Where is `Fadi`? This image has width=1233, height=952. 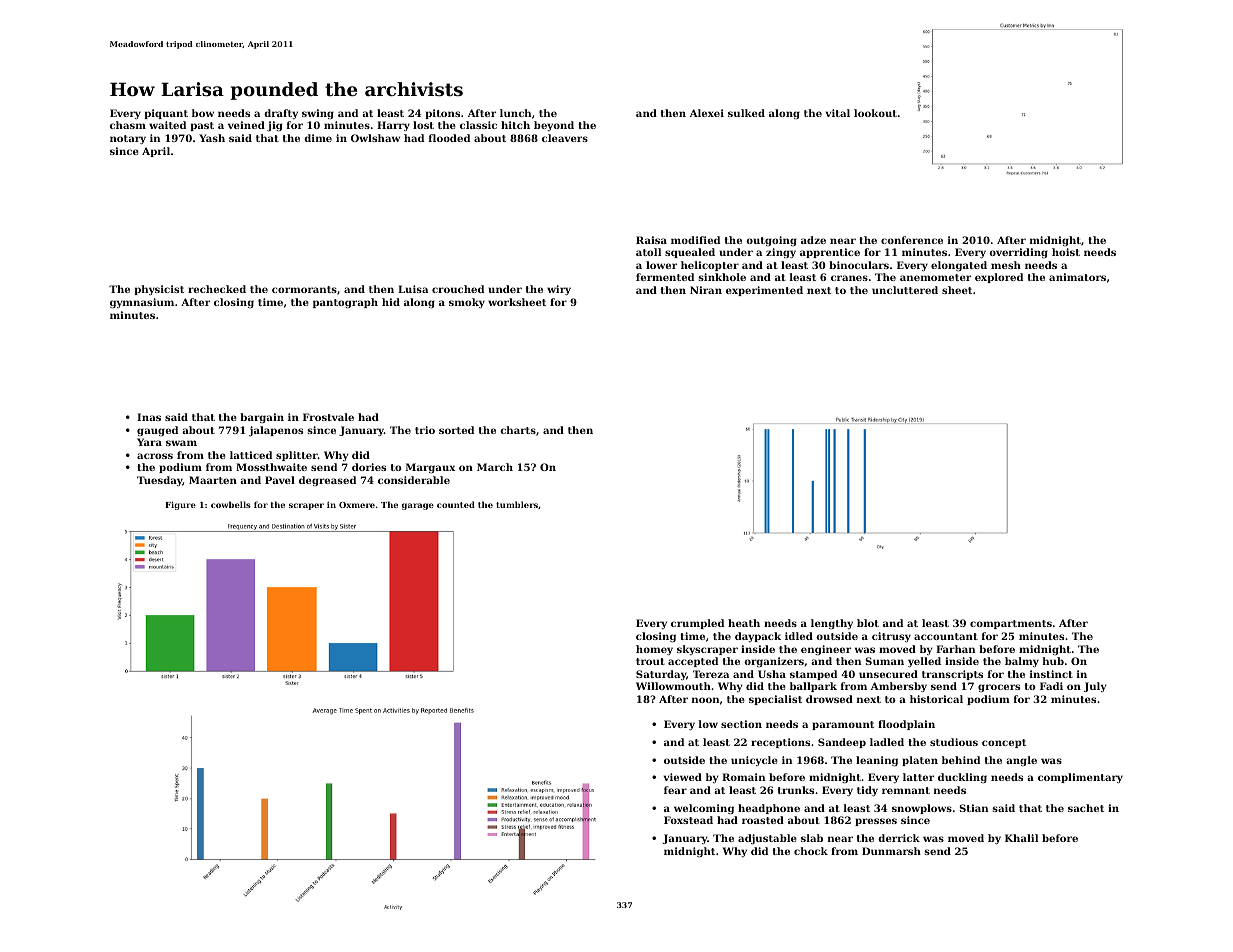 Fadi is located at coordinates (1051, 686).
